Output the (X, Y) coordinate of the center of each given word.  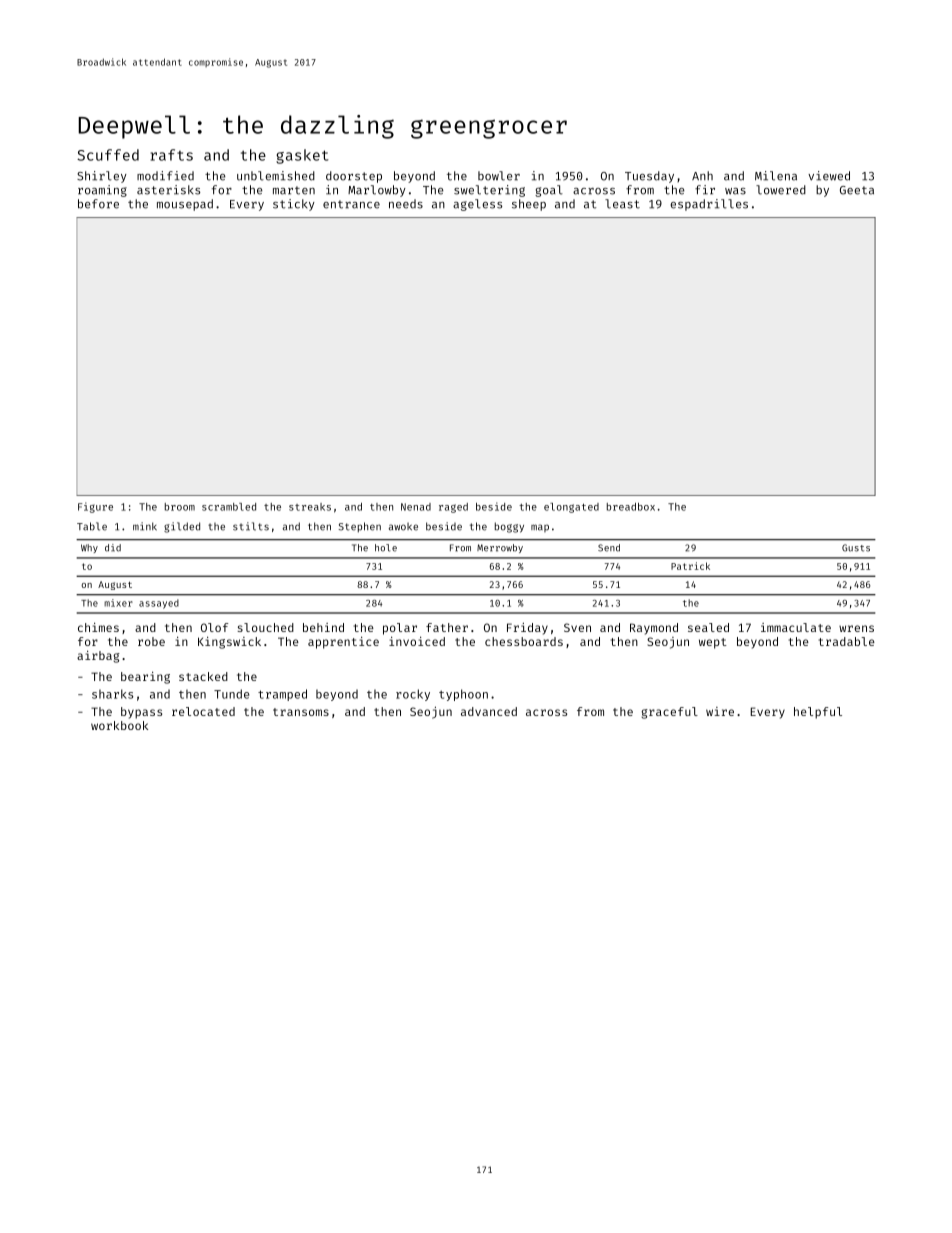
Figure (95, 507)
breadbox (631, 507)
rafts (172, 155)
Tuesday (649, 177)
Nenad (416, 507)
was (735, 191)
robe (151, 641)
